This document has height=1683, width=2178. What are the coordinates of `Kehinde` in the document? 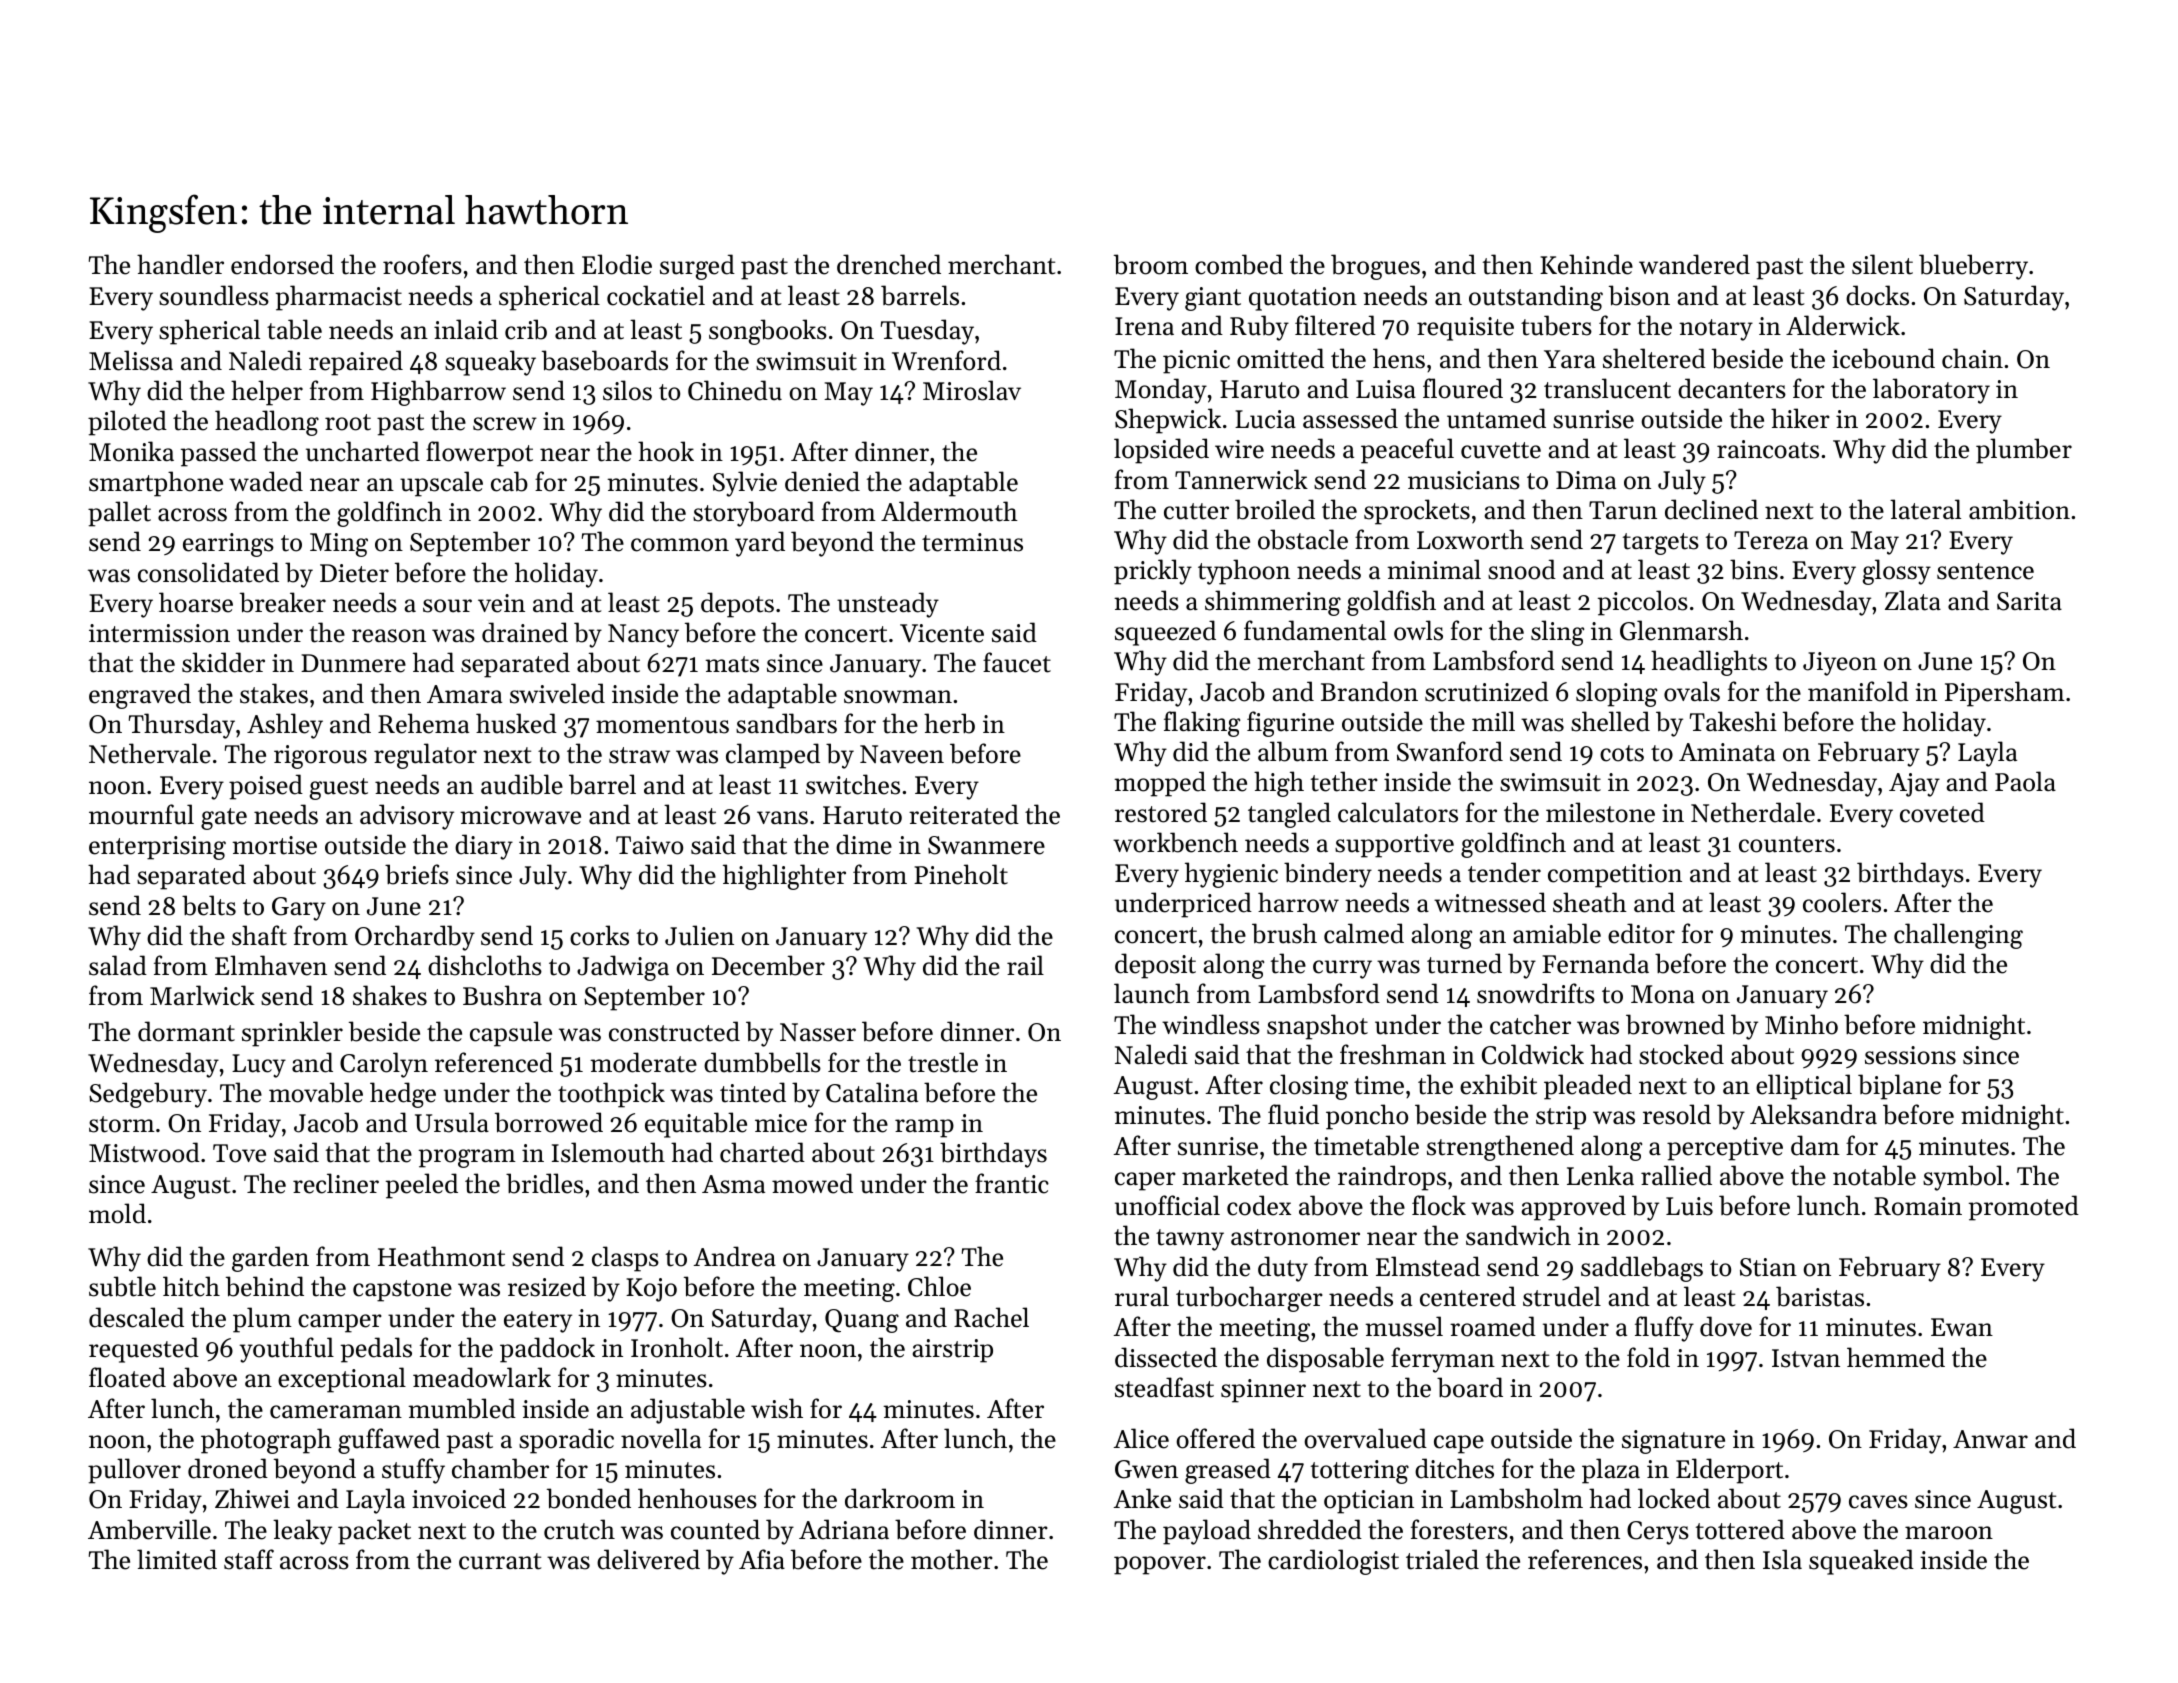 It's located at (1586, 264).
